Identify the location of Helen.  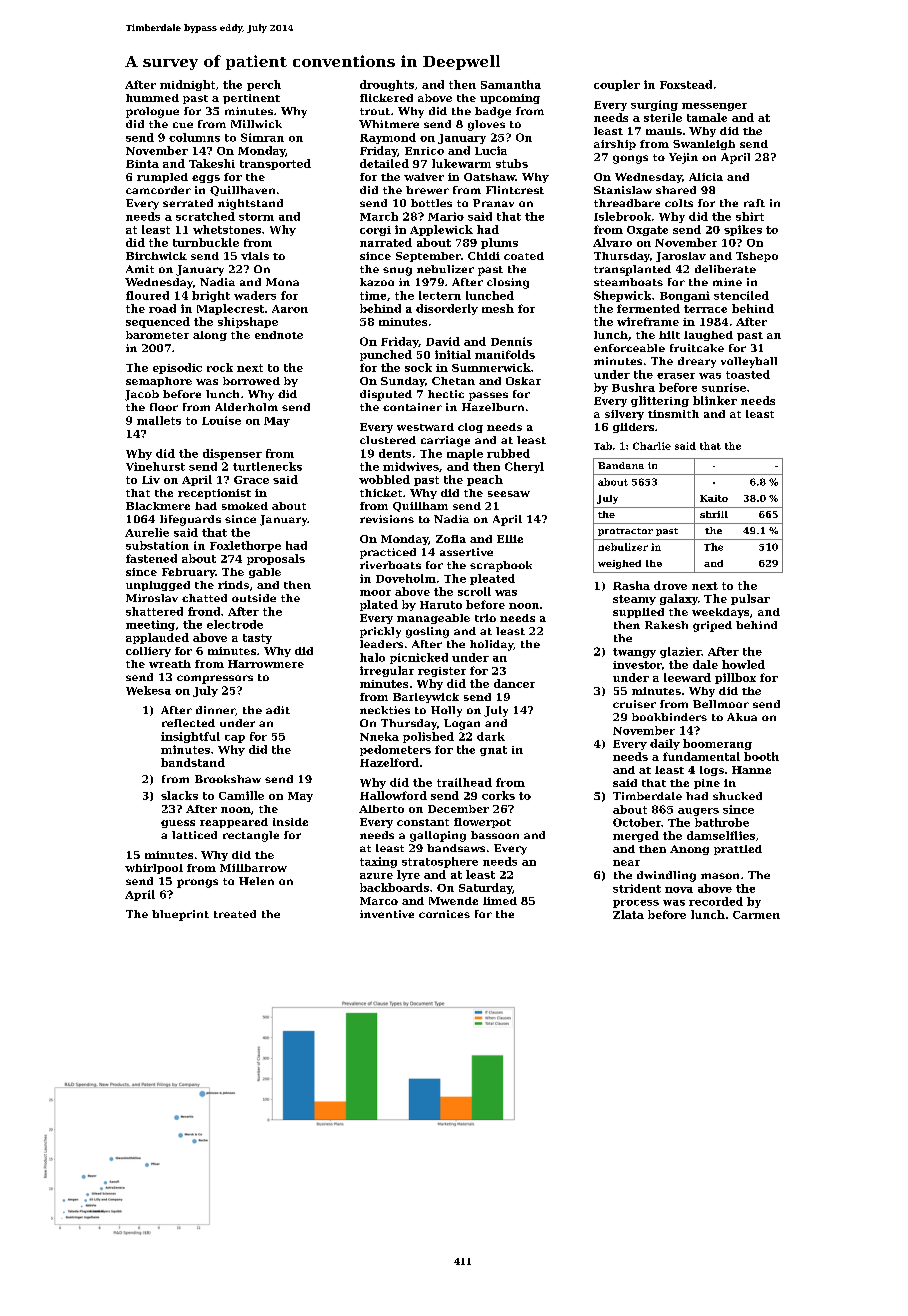
(256, 881).
